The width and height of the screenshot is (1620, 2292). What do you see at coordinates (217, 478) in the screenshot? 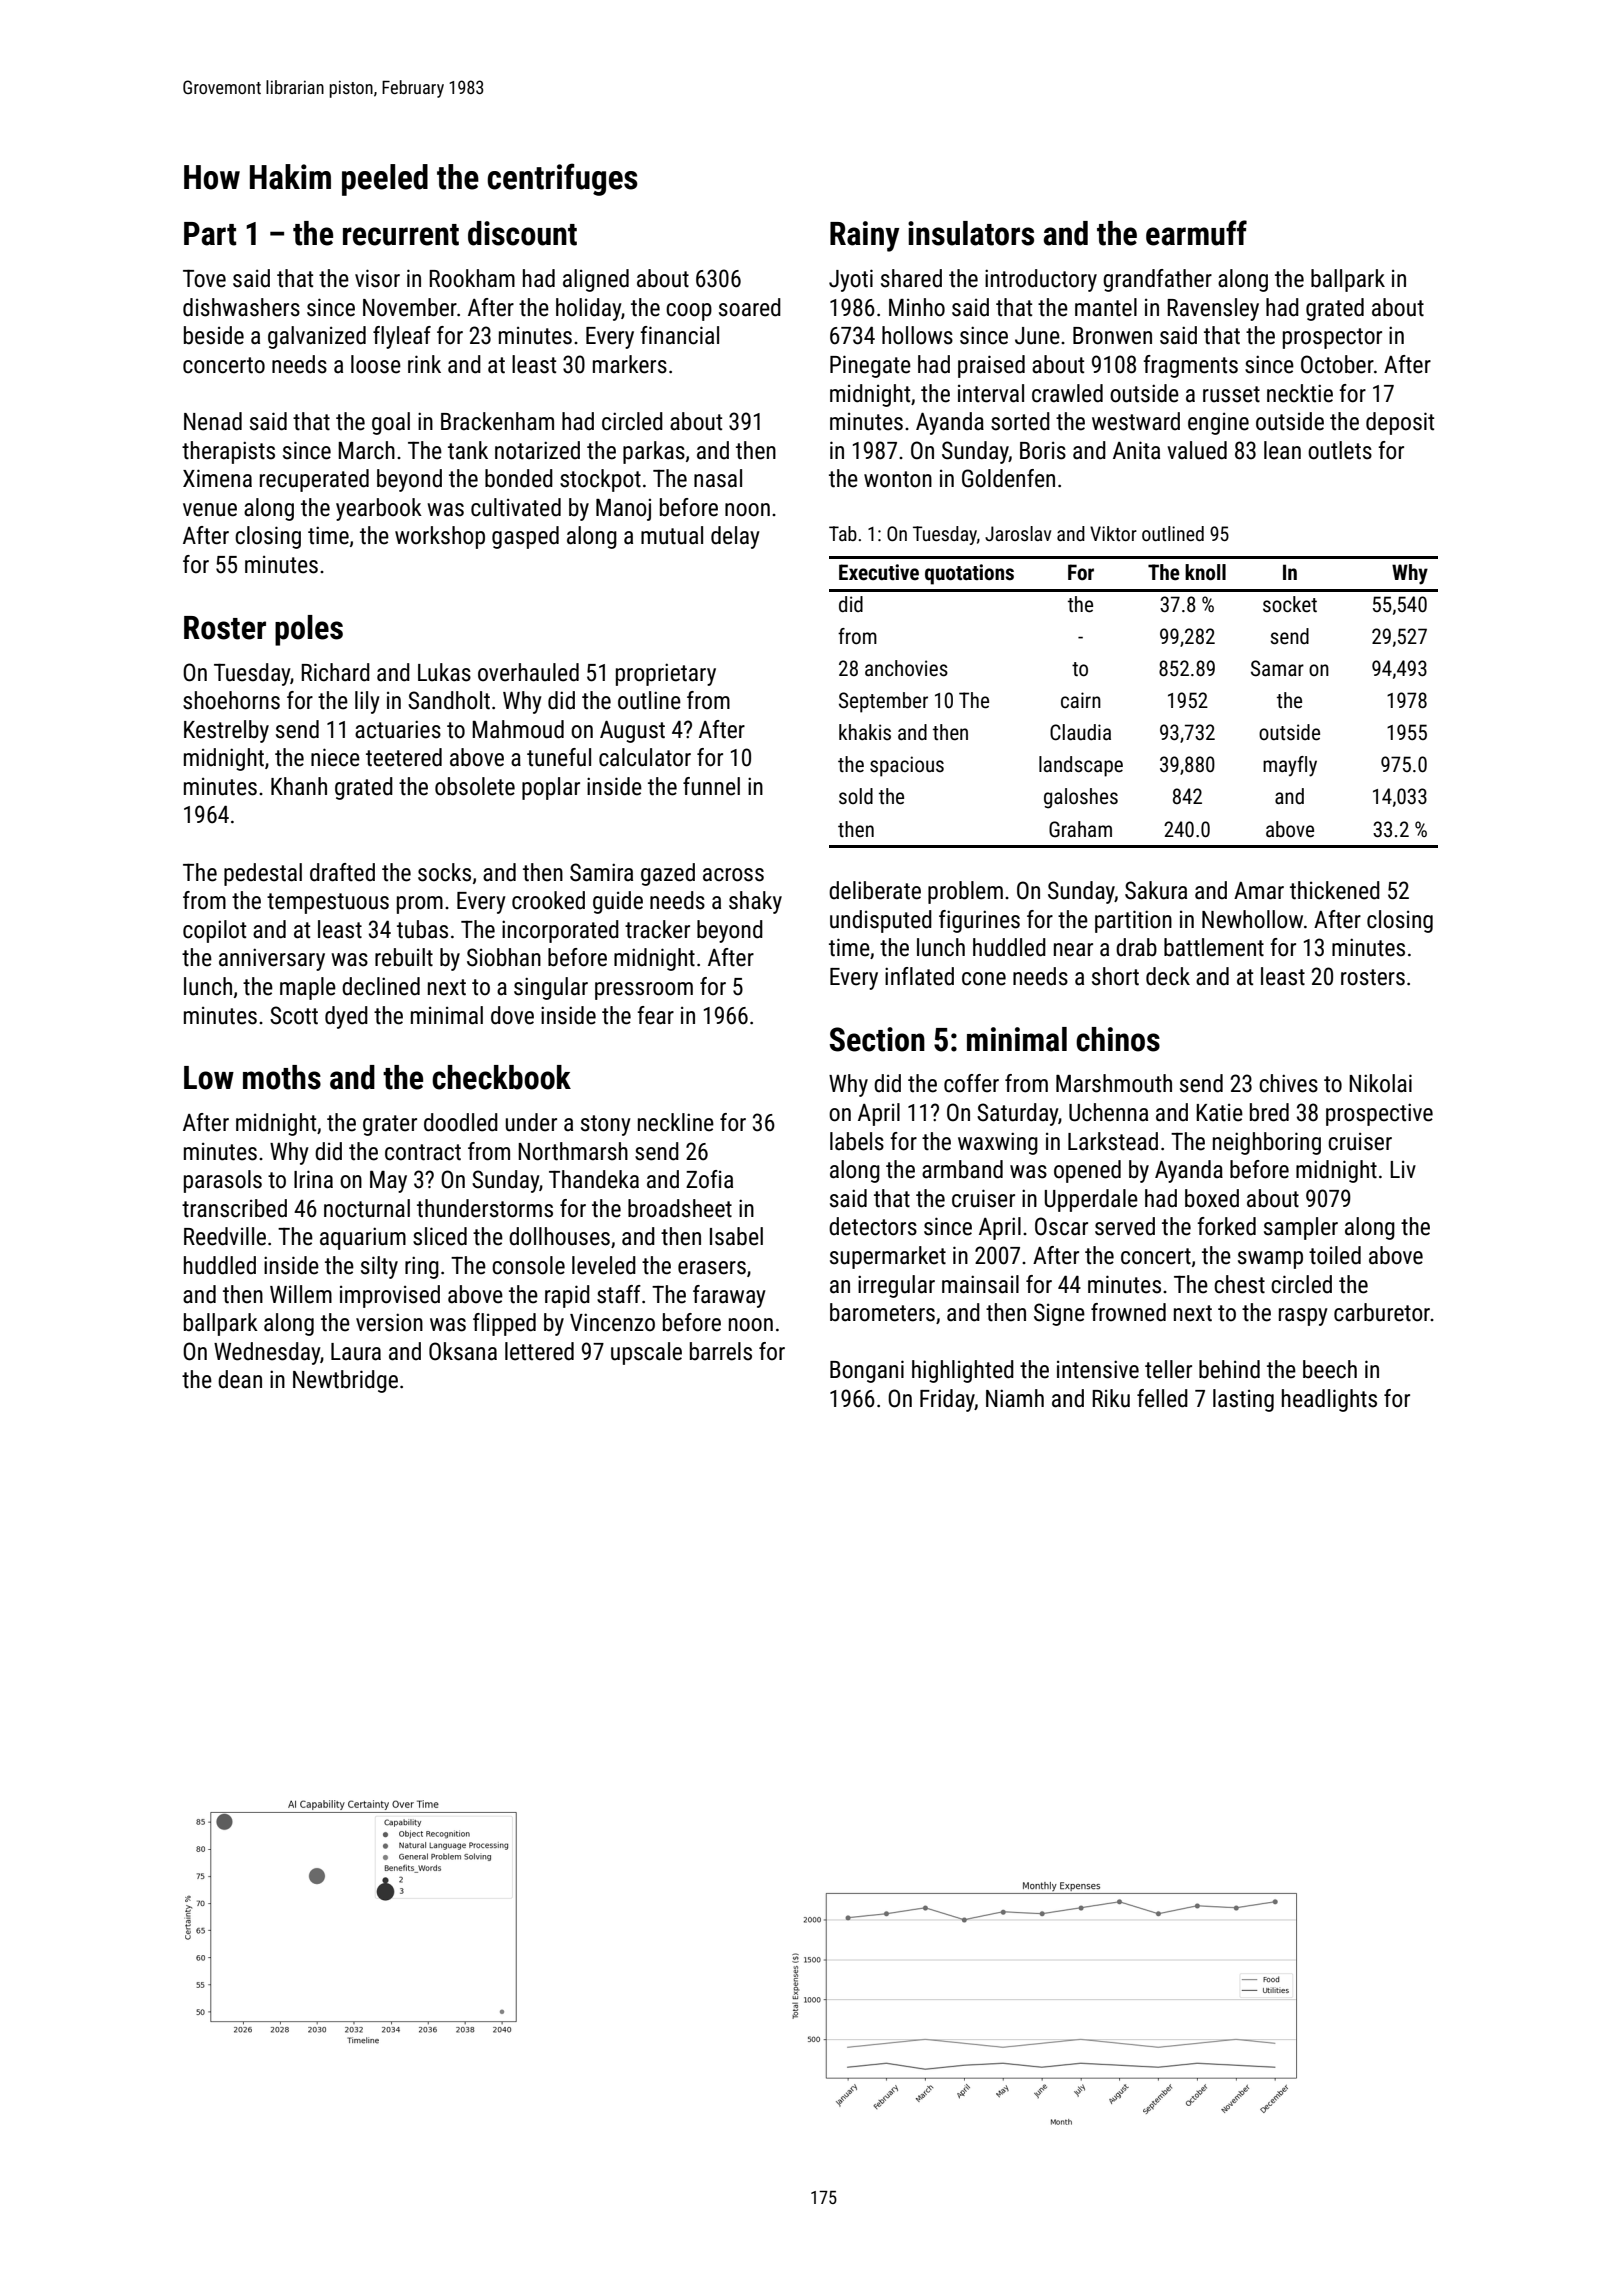
I see `Ximena` at bounding box center [217, 478].
